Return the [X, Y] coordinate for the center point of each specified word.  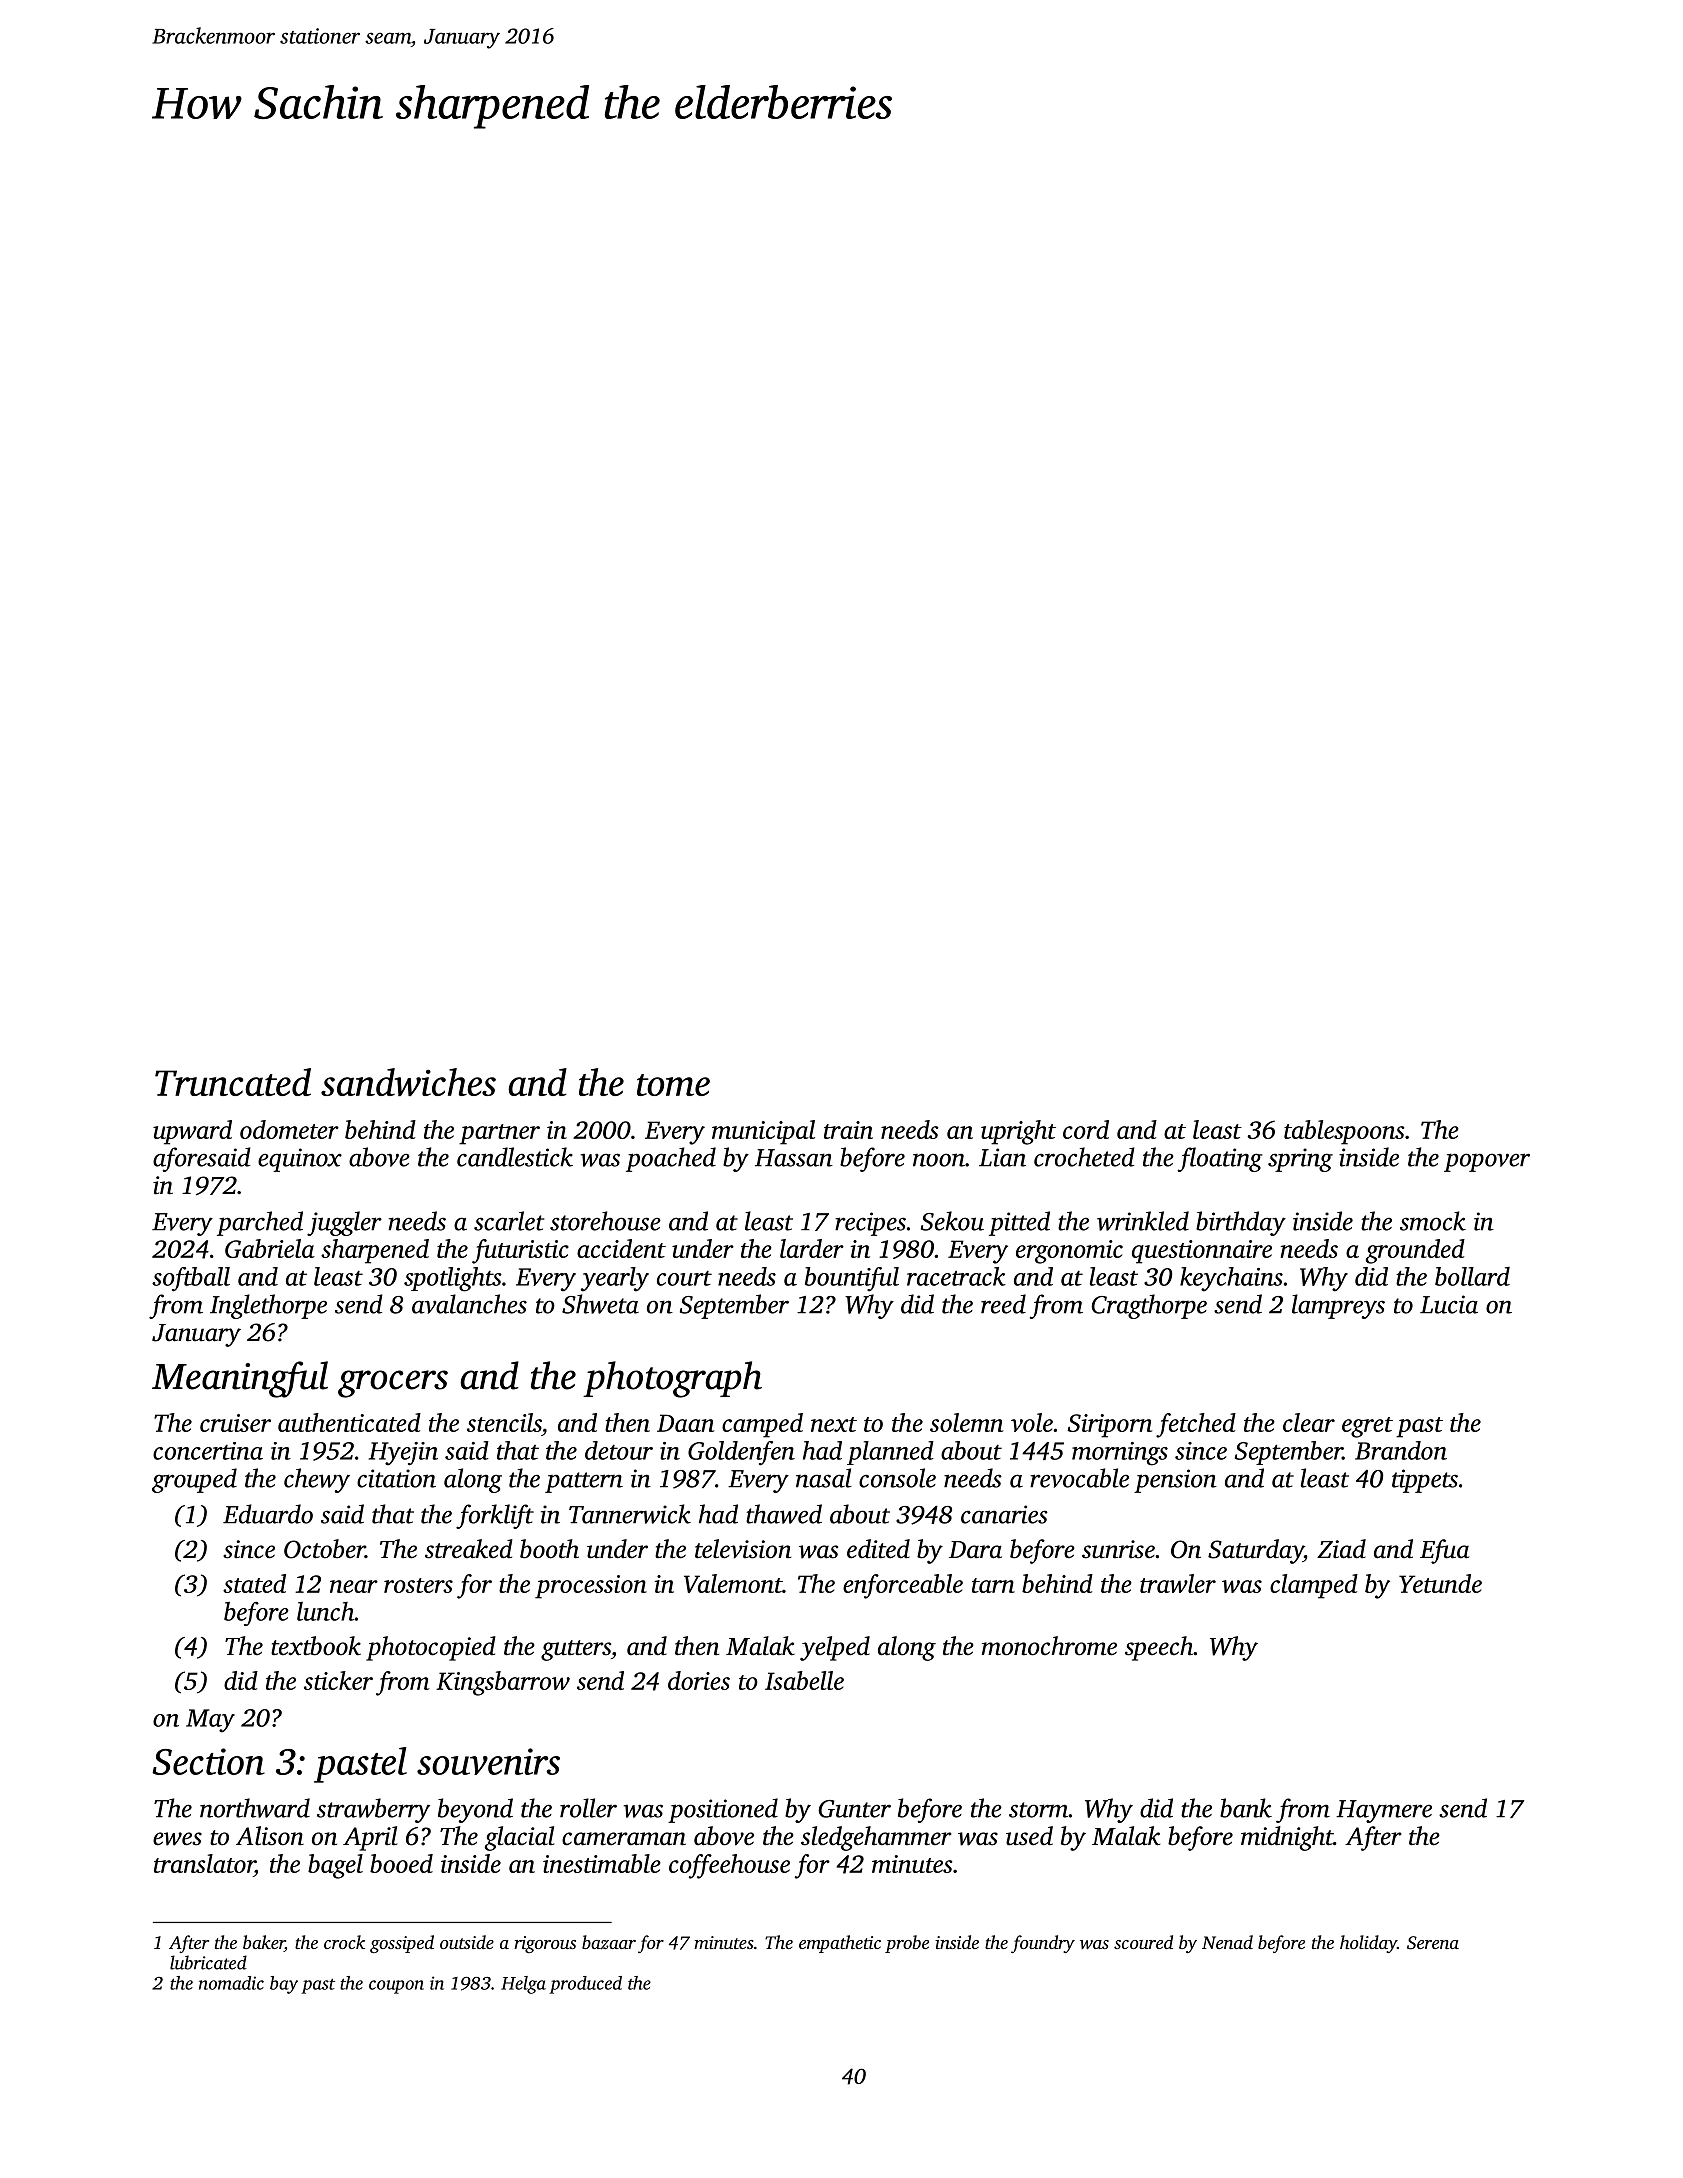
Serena [1433, 1943]
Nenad [1227, 1942]
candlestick [515, 1157]
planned [890, 1453]
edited [878, 1549]
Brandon [1401, 1450]
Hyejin [403, 1454]
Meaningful [240, 1379]
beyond [475, 1810]
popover [1487, 1162]
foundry [1043, 1944]
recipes [870, 1224]
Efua [1444, 1551]
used [1029, 1836]
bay [284, 1985]
